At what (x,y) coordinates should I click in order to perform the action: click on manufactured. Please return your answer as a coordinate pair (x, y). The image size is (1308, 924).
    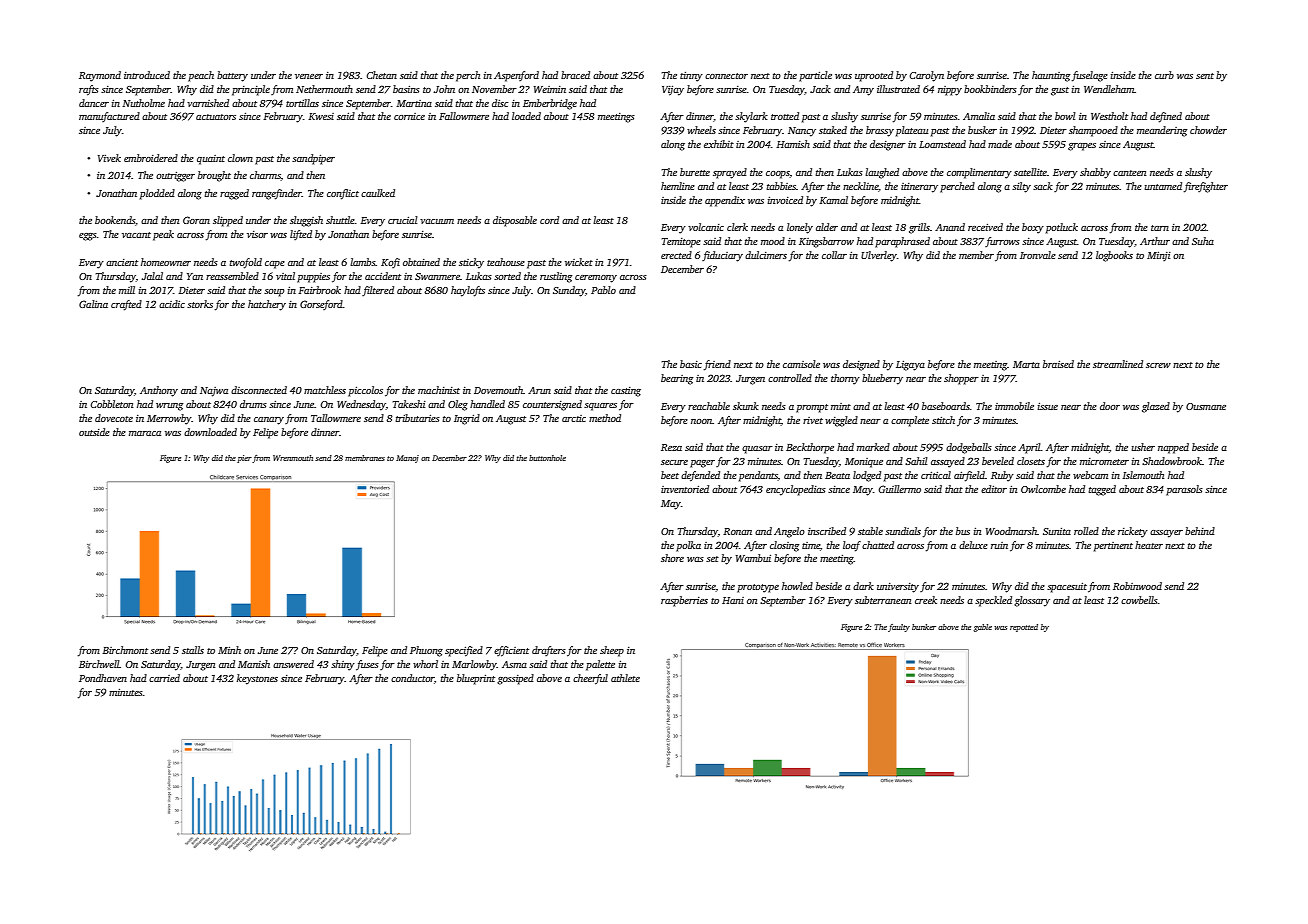
    Looking at the image, I should click on (109, 117).
